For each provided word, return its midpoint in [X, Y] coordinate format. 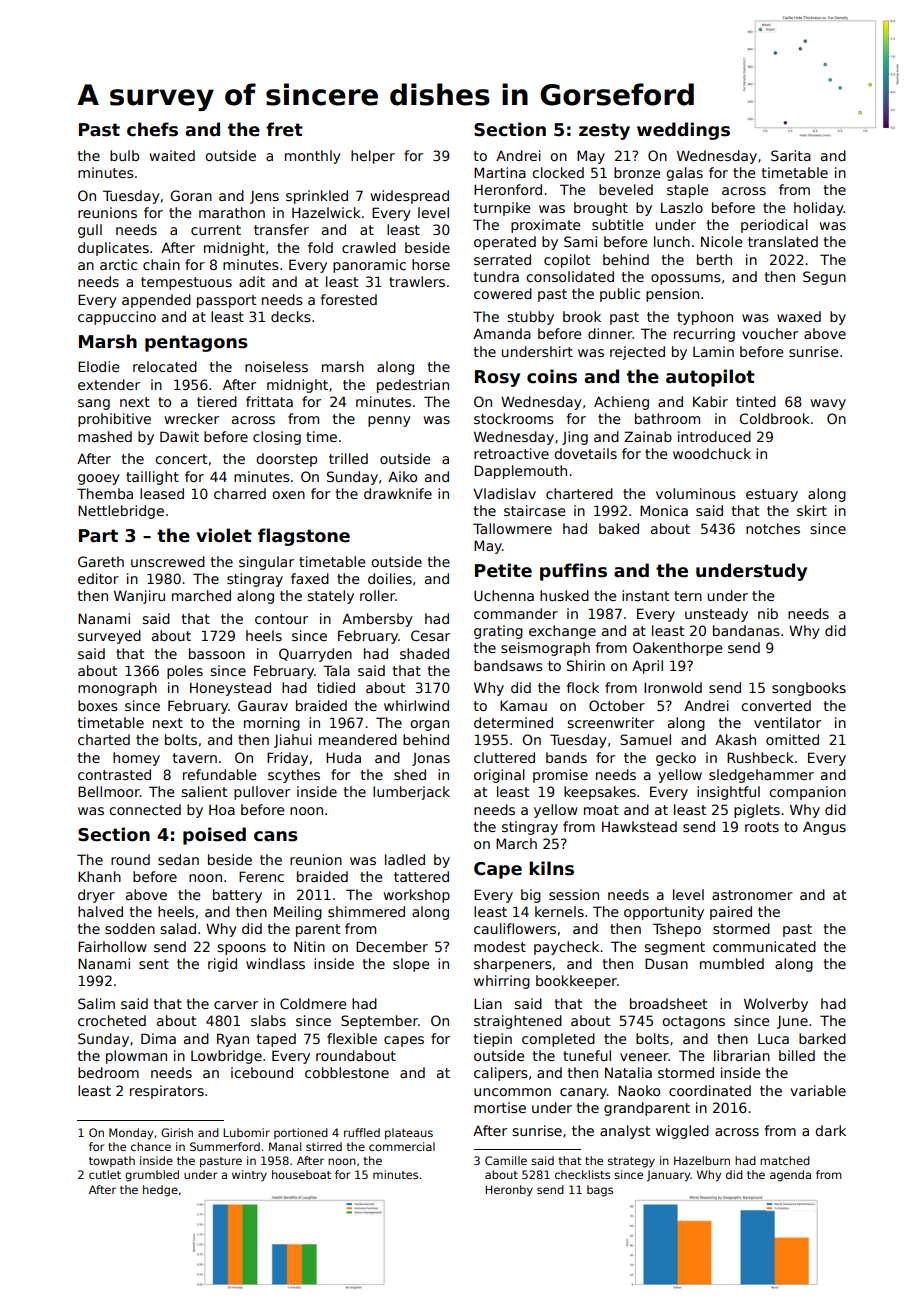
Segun [824, 278]
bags [600, 1191]
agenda [790, 1176]
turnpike [502, 209]
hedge [160, 1191]
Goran [191, 195]
